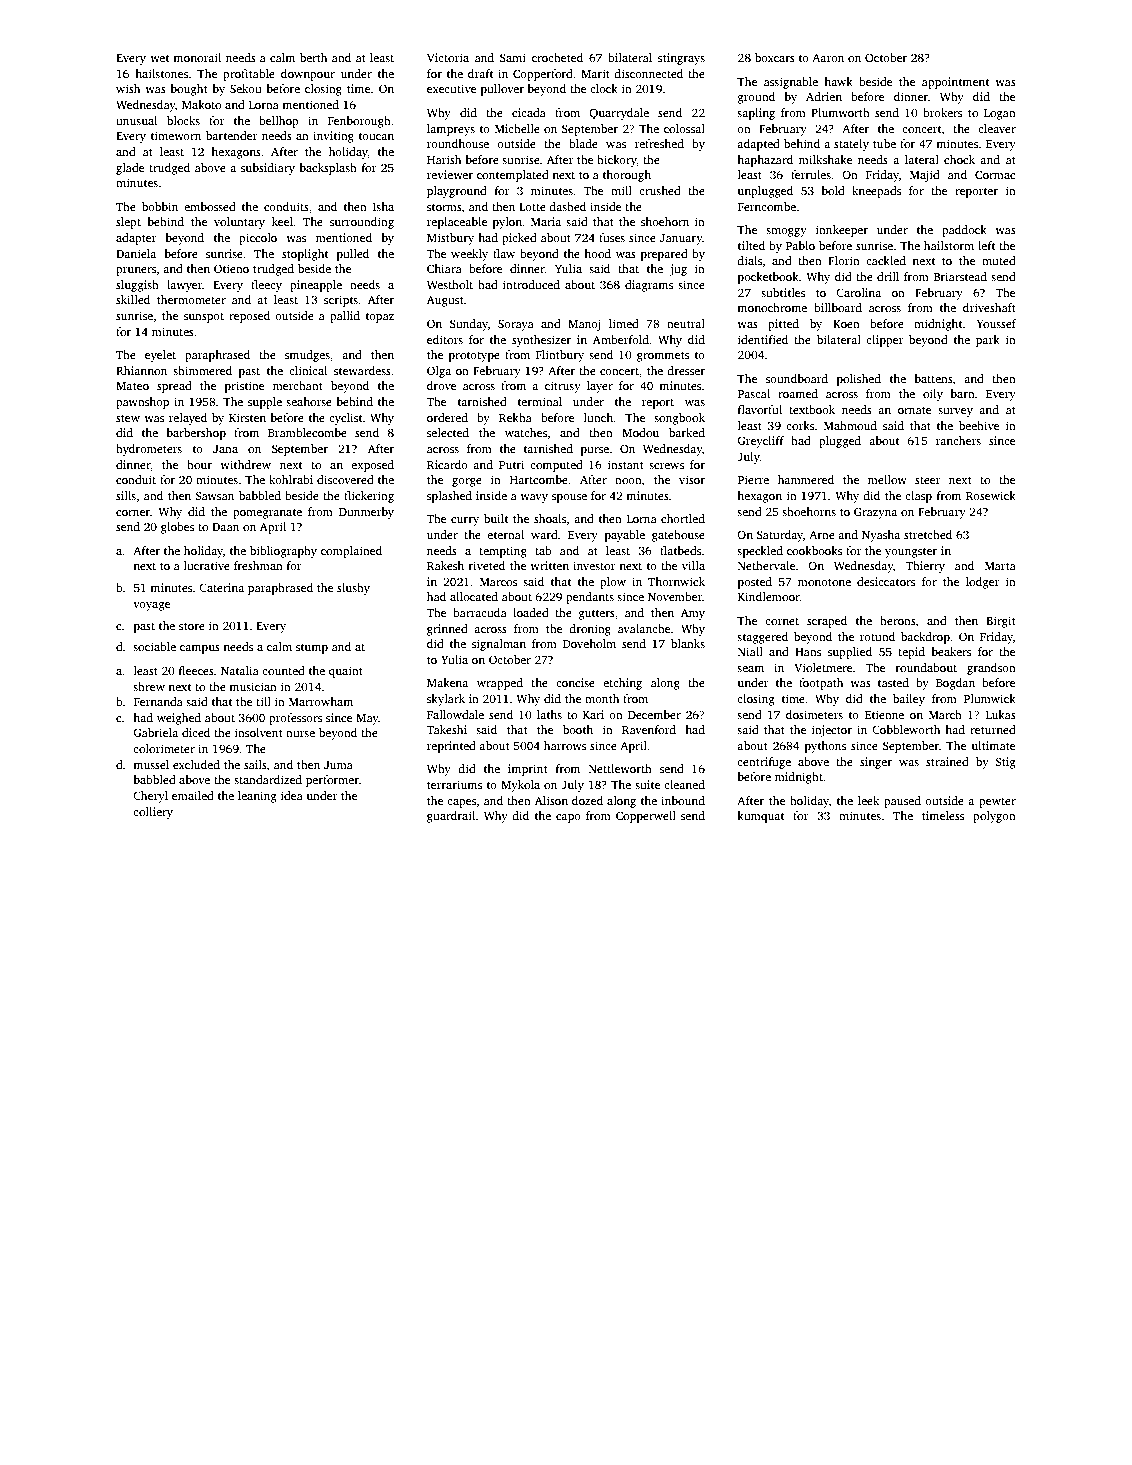  Describe the element at coordinates (154, 646) in the image. I see `sociable` at that location.
